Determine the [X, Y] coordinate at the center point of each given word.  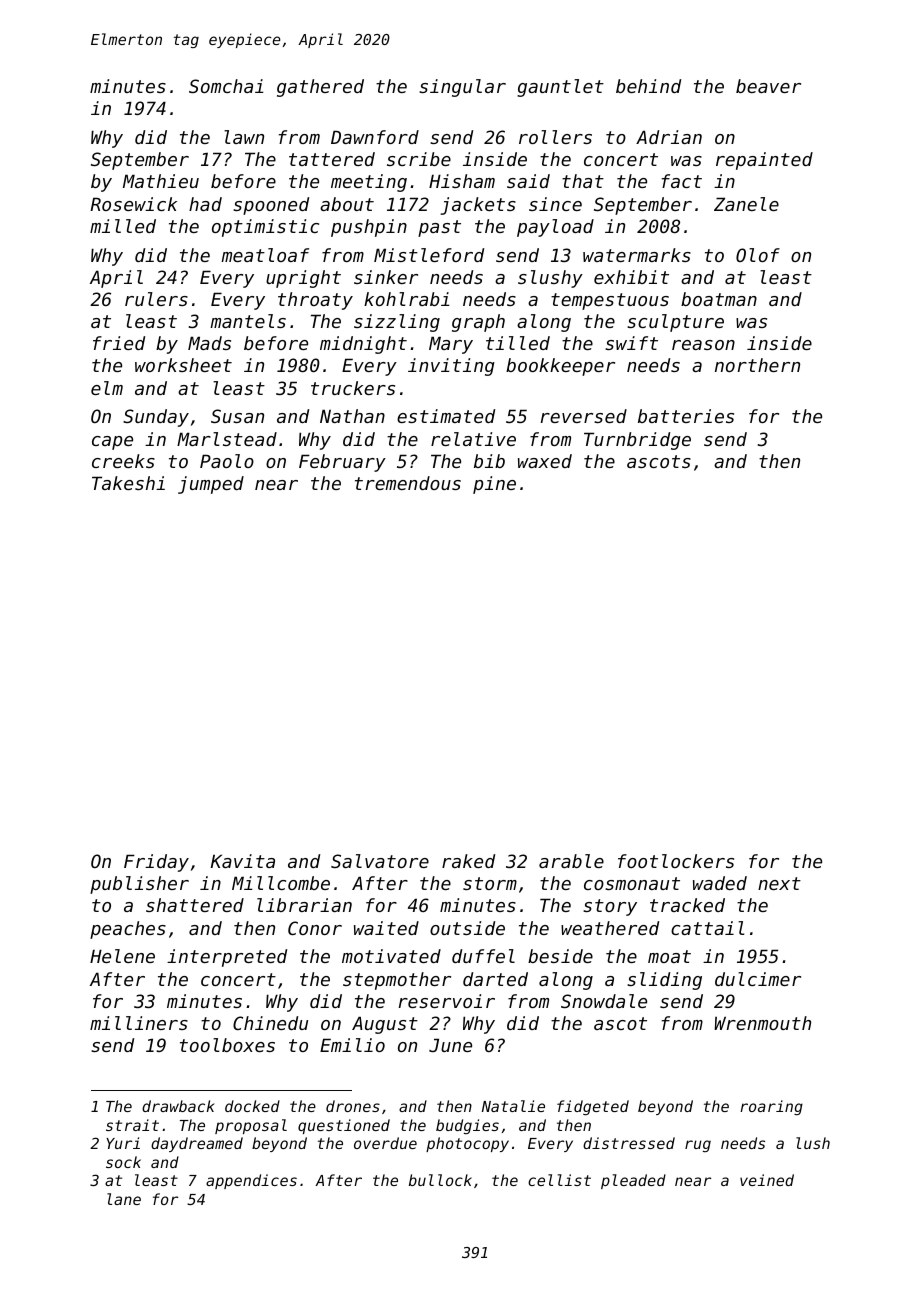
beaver [768, 86]
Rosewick [133, 204]
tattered [332, 159]
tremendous [408, 483]
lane [124, 1199]
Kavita [243, 861]
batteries [686, 416]
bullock [440, 1180]
